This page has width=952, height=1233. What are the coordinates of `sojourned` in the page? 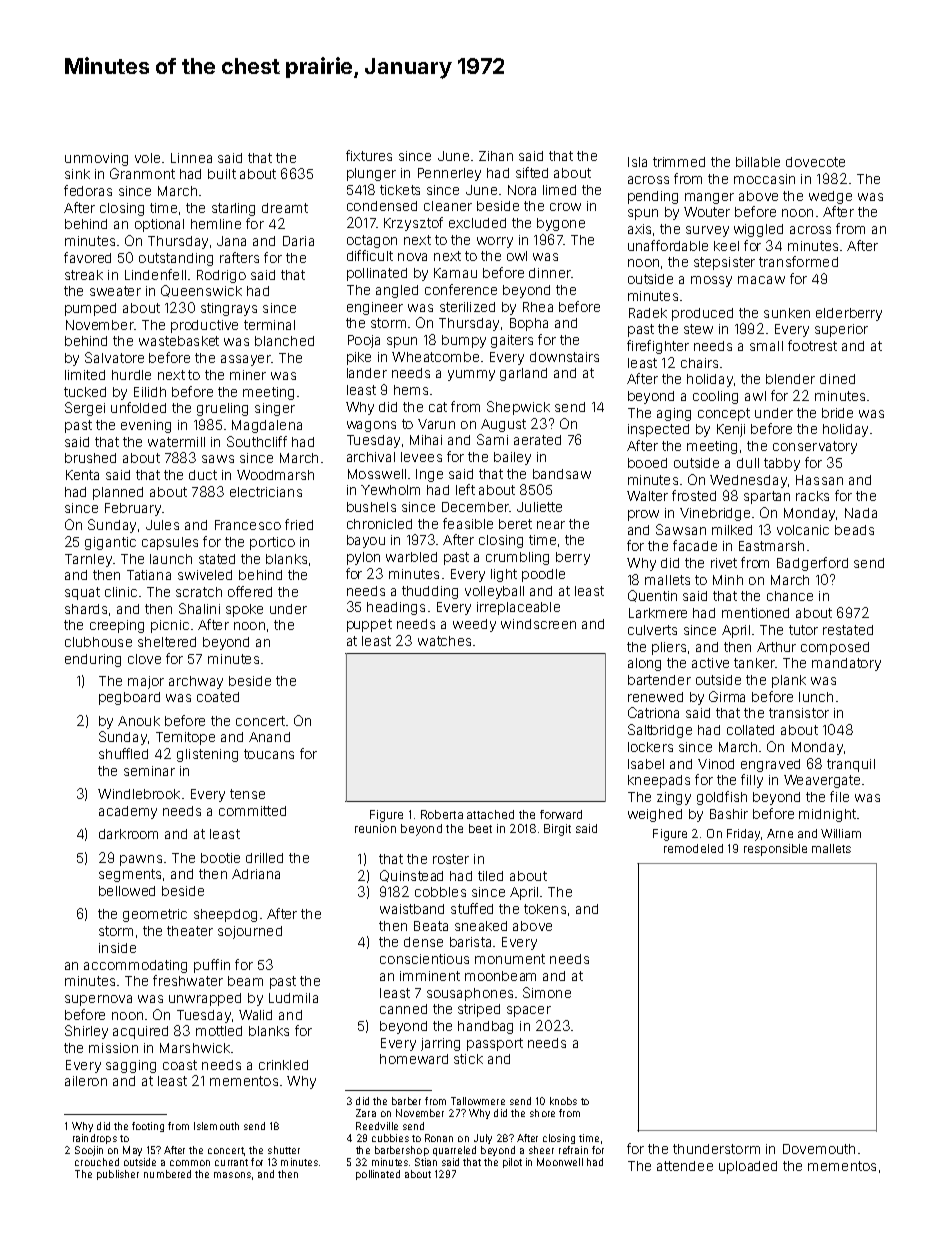 It's located at (250, 932).
